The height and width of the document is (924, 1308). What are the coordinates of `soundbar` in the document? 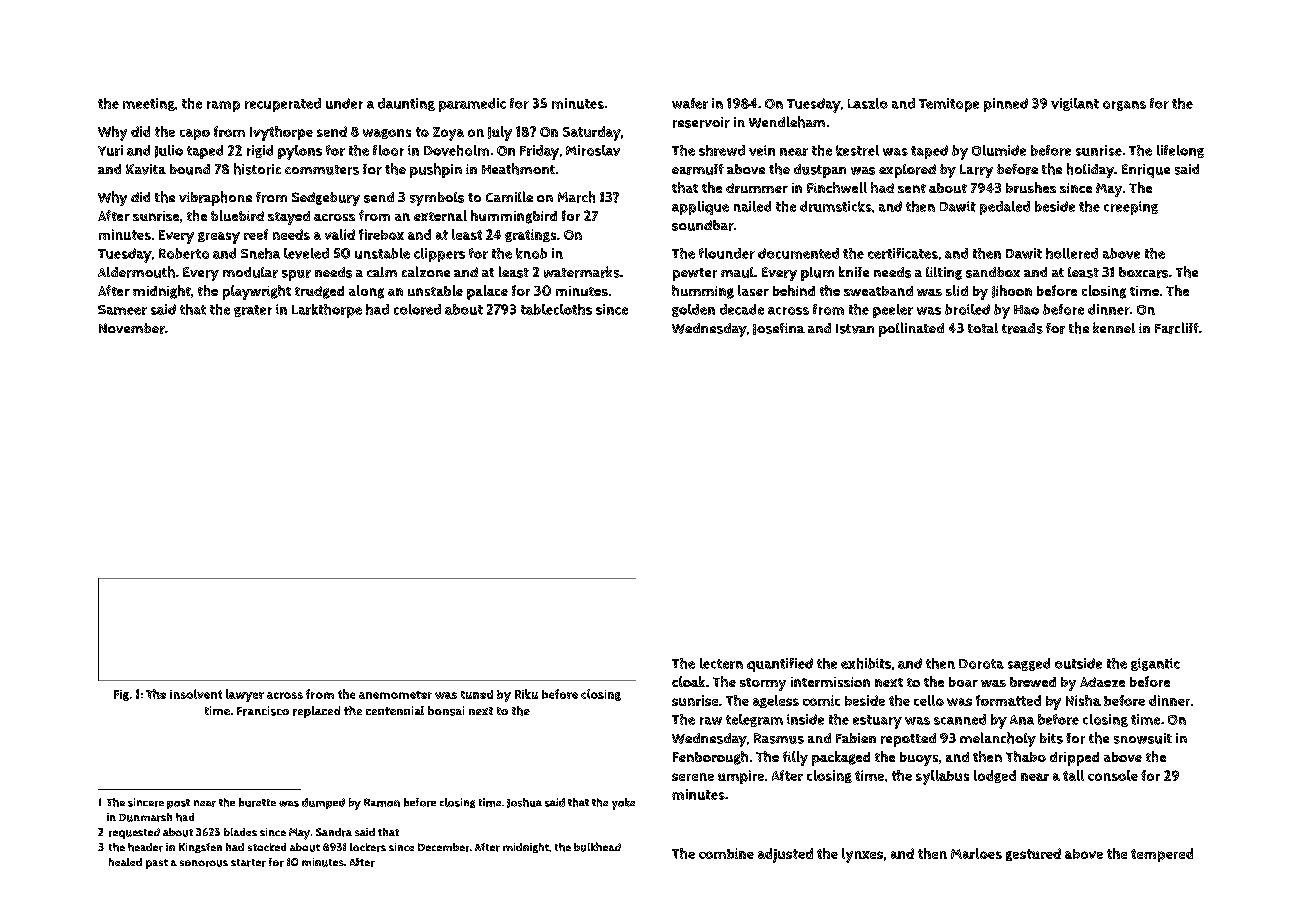 It's located at (703, 225).
